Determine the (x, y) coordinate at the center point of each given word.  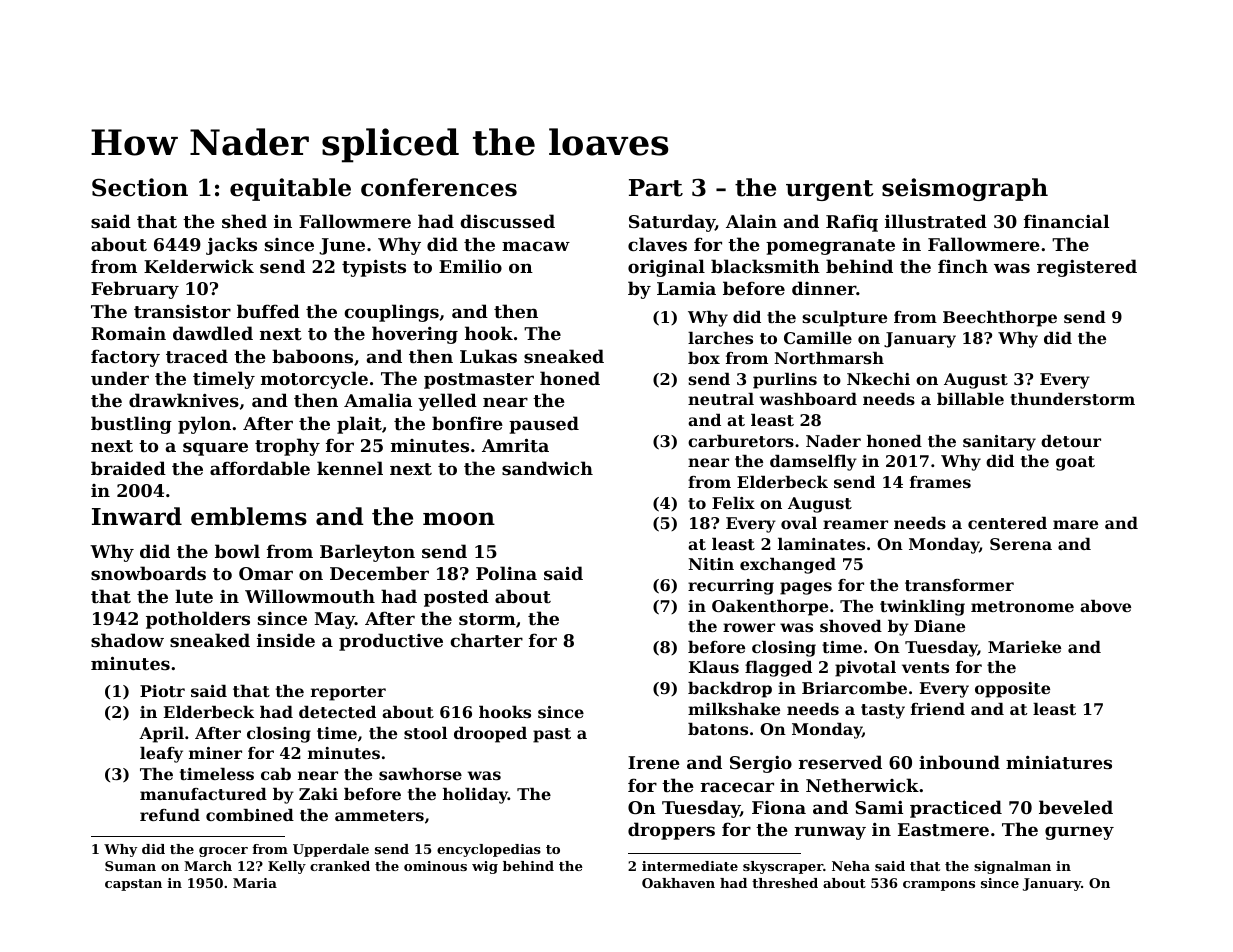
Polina (506, 573)
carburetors (741, 441)
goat (1075, 463)
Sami (879, 807)
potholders (198, 620)
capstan (133, 885)
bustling (131, 425)
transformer (959, 585)
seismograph (965, 189)
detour (1071, 441)
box (704, 358)
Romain (128, 333)
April (161, 735)
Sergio (761, 764)
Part (656, 188)
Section (140, 187)
